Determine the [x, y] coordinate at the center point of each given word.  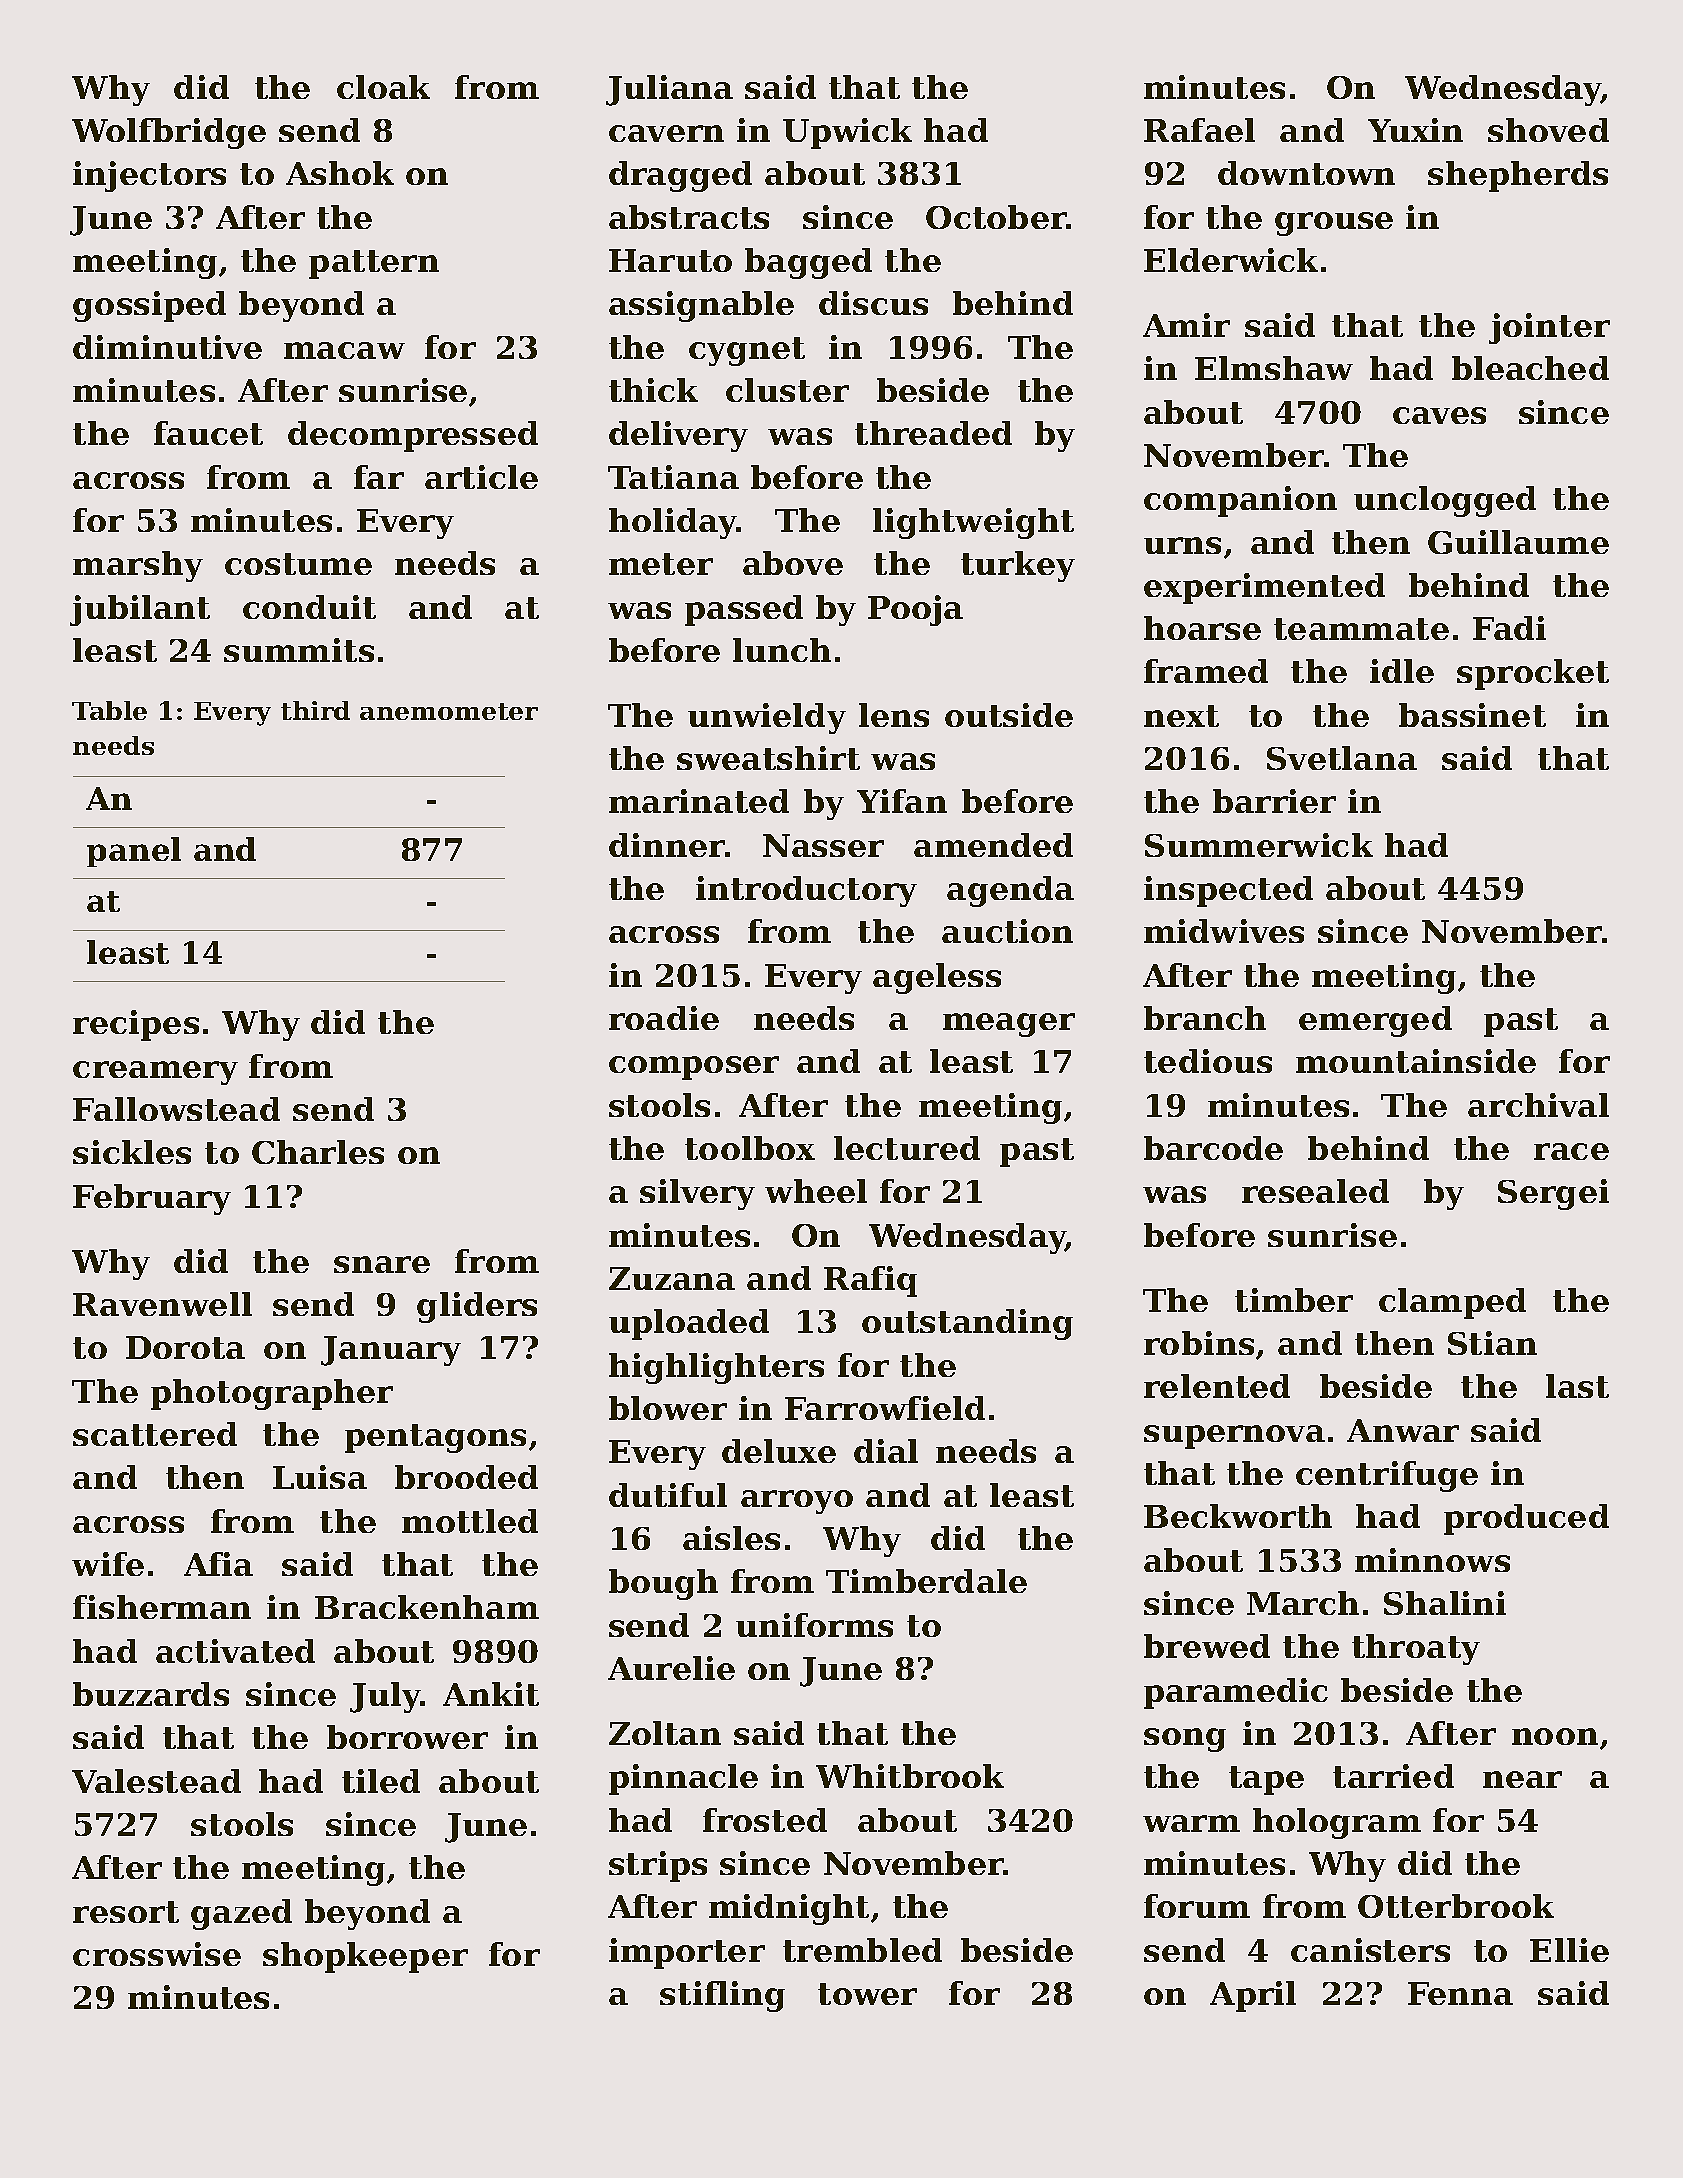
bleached [1530, 368]
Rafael [1199, 130]
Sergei [1553, 1194]
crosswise [157, 1954]
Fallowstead [176, 1109]
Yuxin [1415, 130]
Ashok [340, 173]
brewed [1207, 1646]
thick [653, 390]
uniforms [814, 1625]
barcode [1213, 1148]
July [385, 1697]
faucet [208, 433]
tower [867, 1994]
